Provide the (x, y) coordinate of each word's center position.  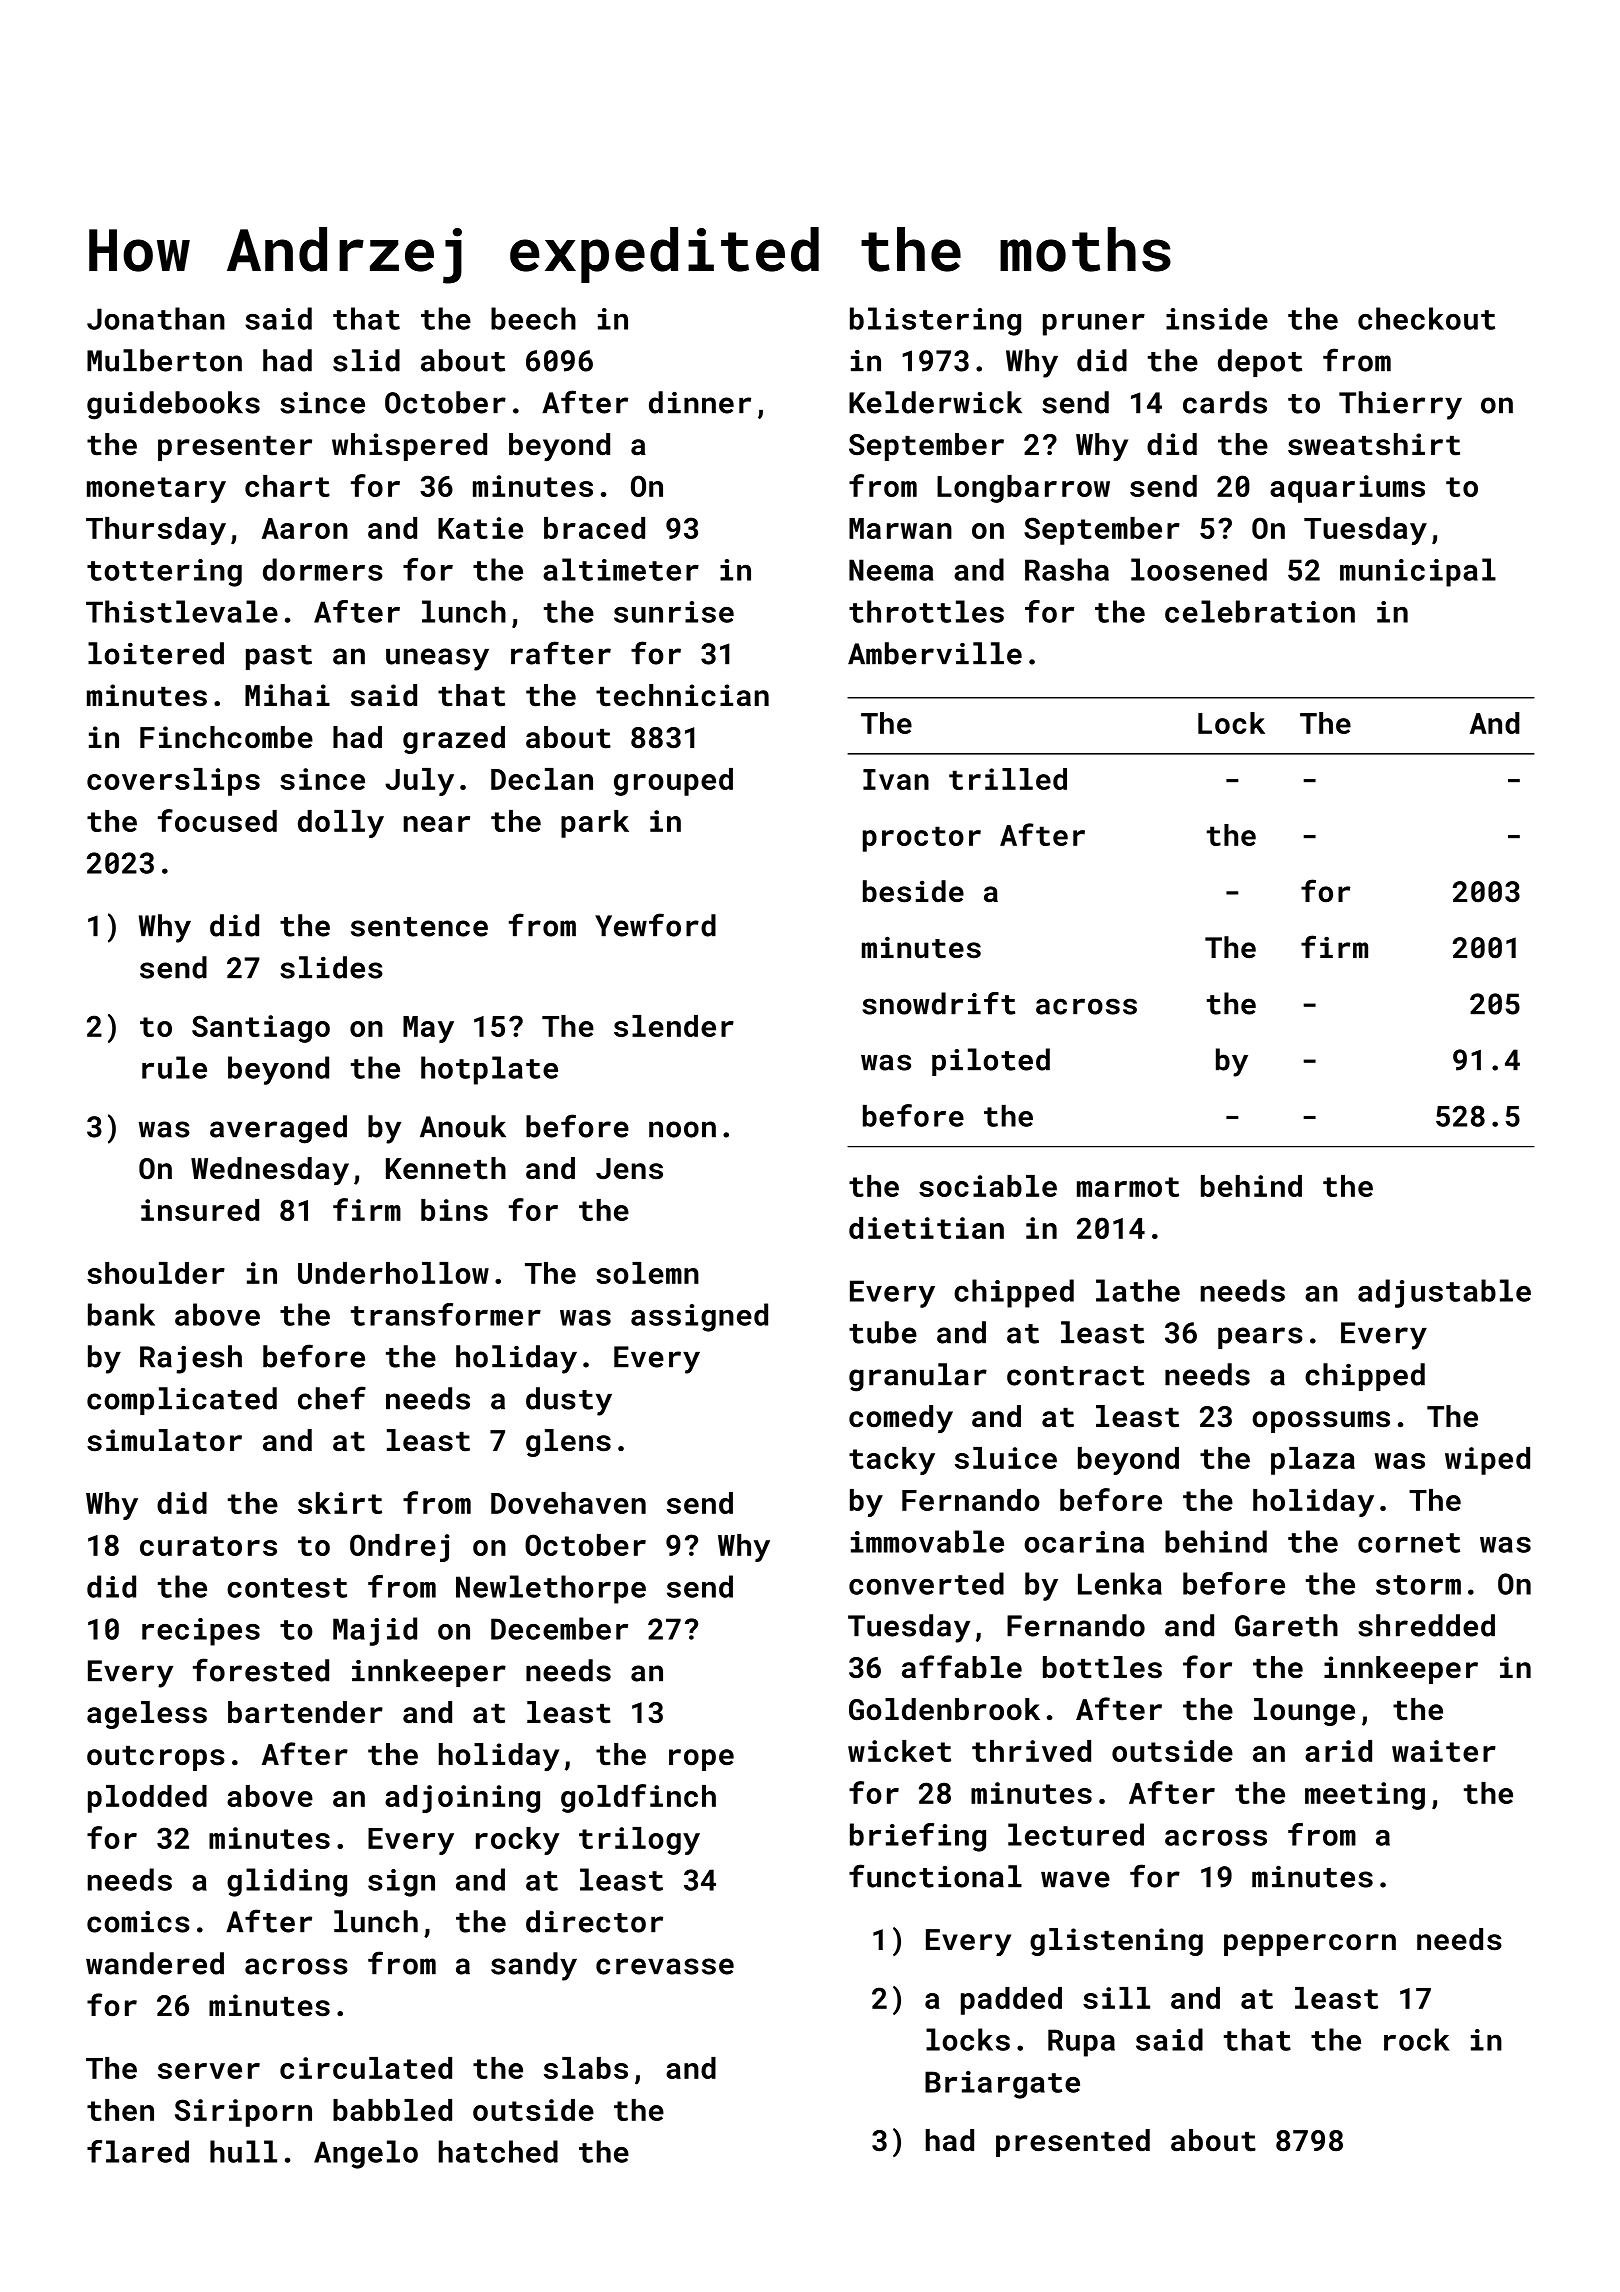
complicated (182, 1401)
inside (1217, 318)
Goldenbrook (944, 1709)
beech (533, 318)
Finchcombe (226, 737)
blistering (935, 321)
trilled (1008, 779)
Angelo (366, 2154)
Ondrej (400, 1548)
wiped (1487, 1461)
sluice (1006, 1458)
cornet (1409, 1543)
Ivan (896, 779)
